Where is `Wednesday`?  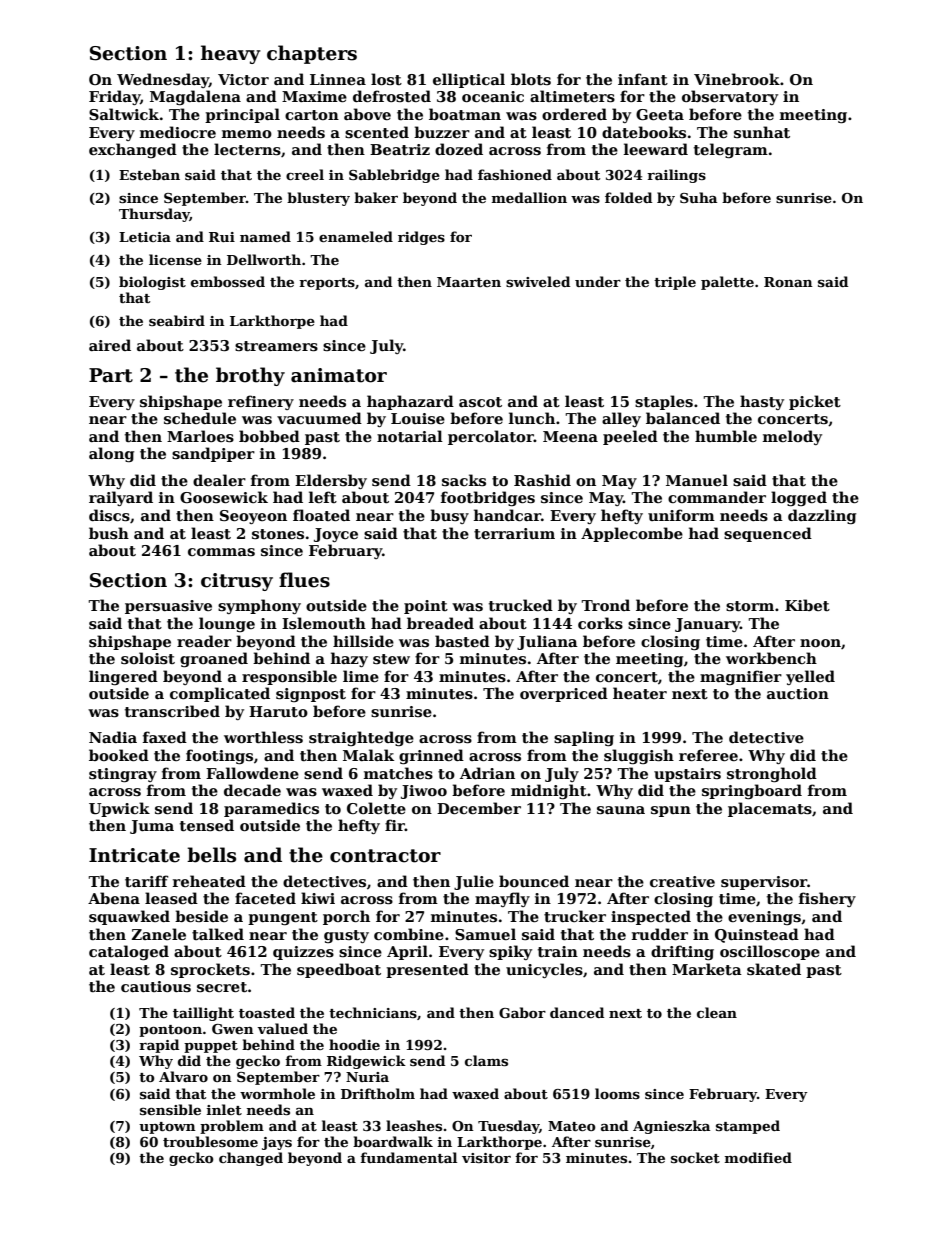 Wednesday is located at coordinates (163, 80).
